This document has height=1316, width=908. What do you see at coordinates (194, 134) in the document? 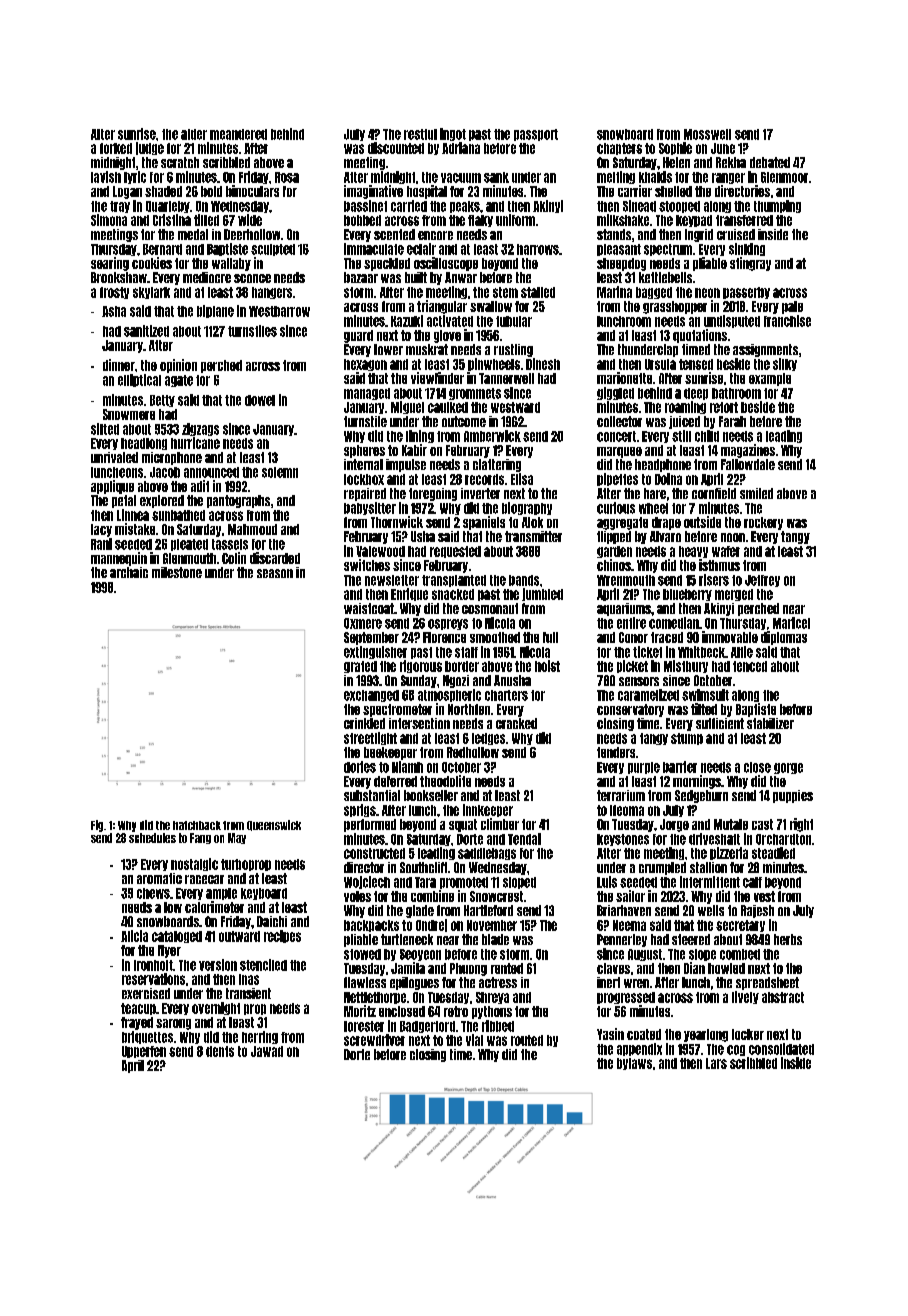
I see `alder` at bounding box center [194, 134].
